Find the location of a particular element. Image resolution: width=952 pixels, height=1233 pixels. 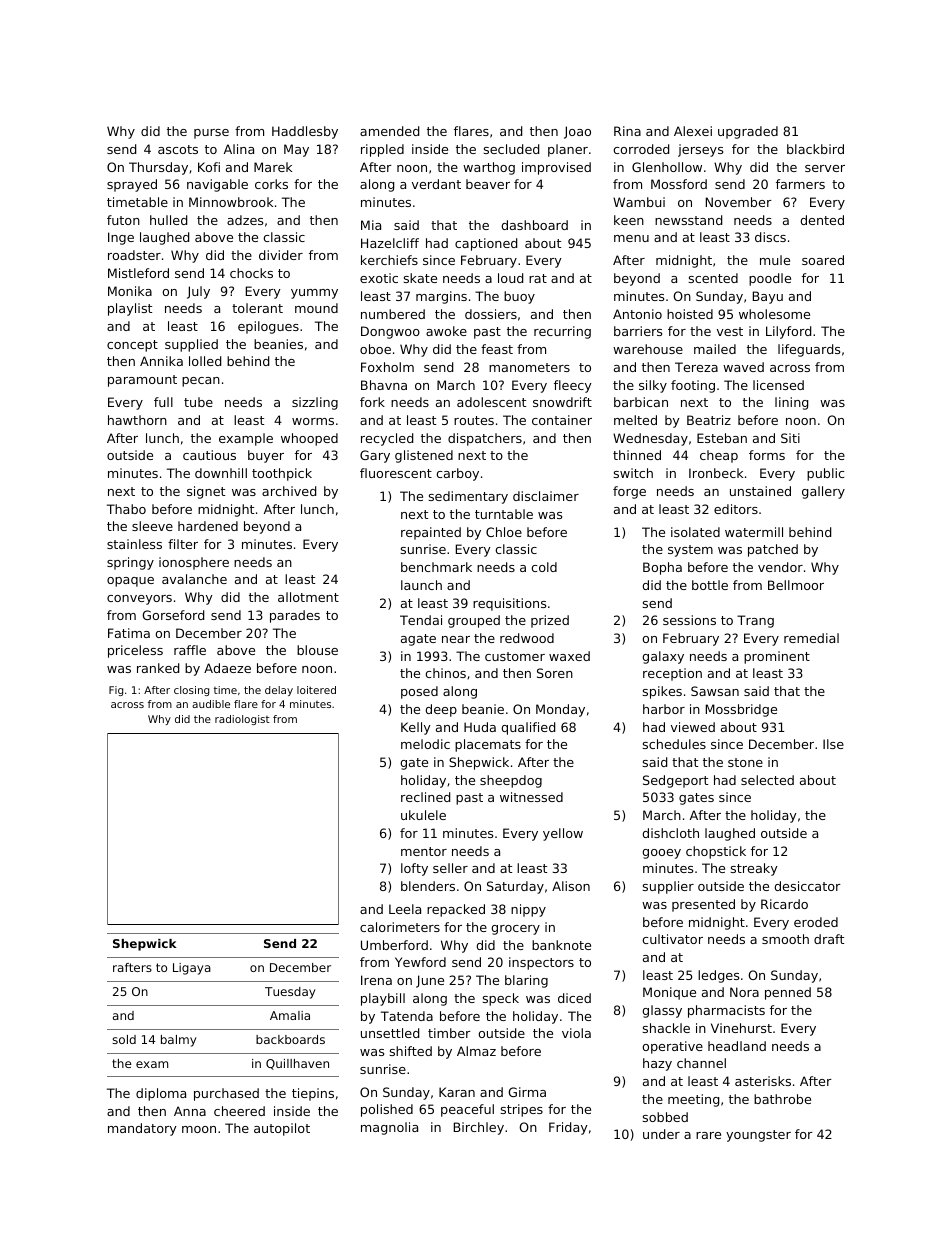

mandatory is located at coordinates (142, 1129).
